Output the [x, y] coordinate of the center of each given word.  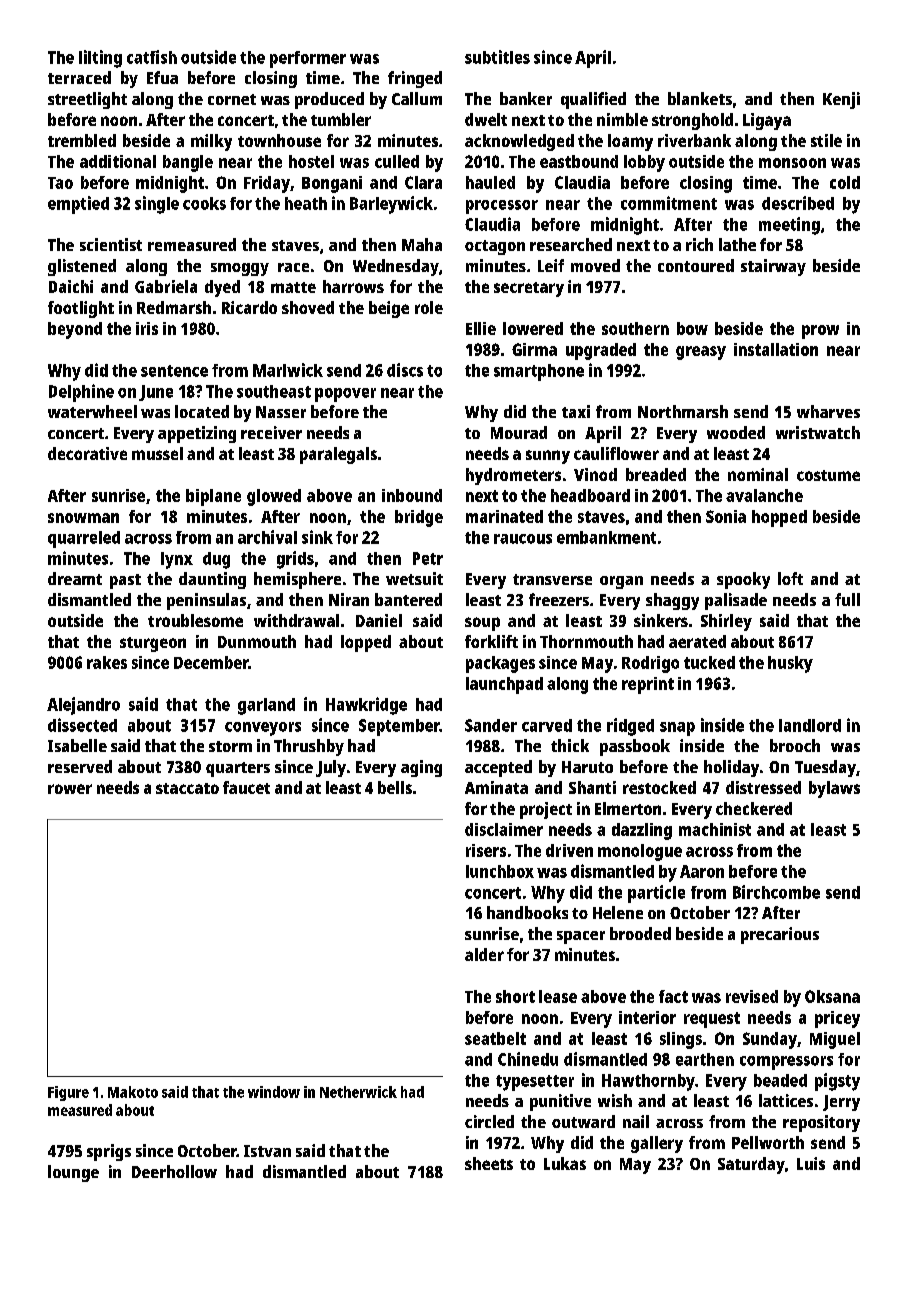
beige [389, 309]
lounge [73, 1173]
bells [395, 787]
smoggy [240, 269]
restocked [659, 787]
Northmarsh [683, 411]
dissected [82, 725]
